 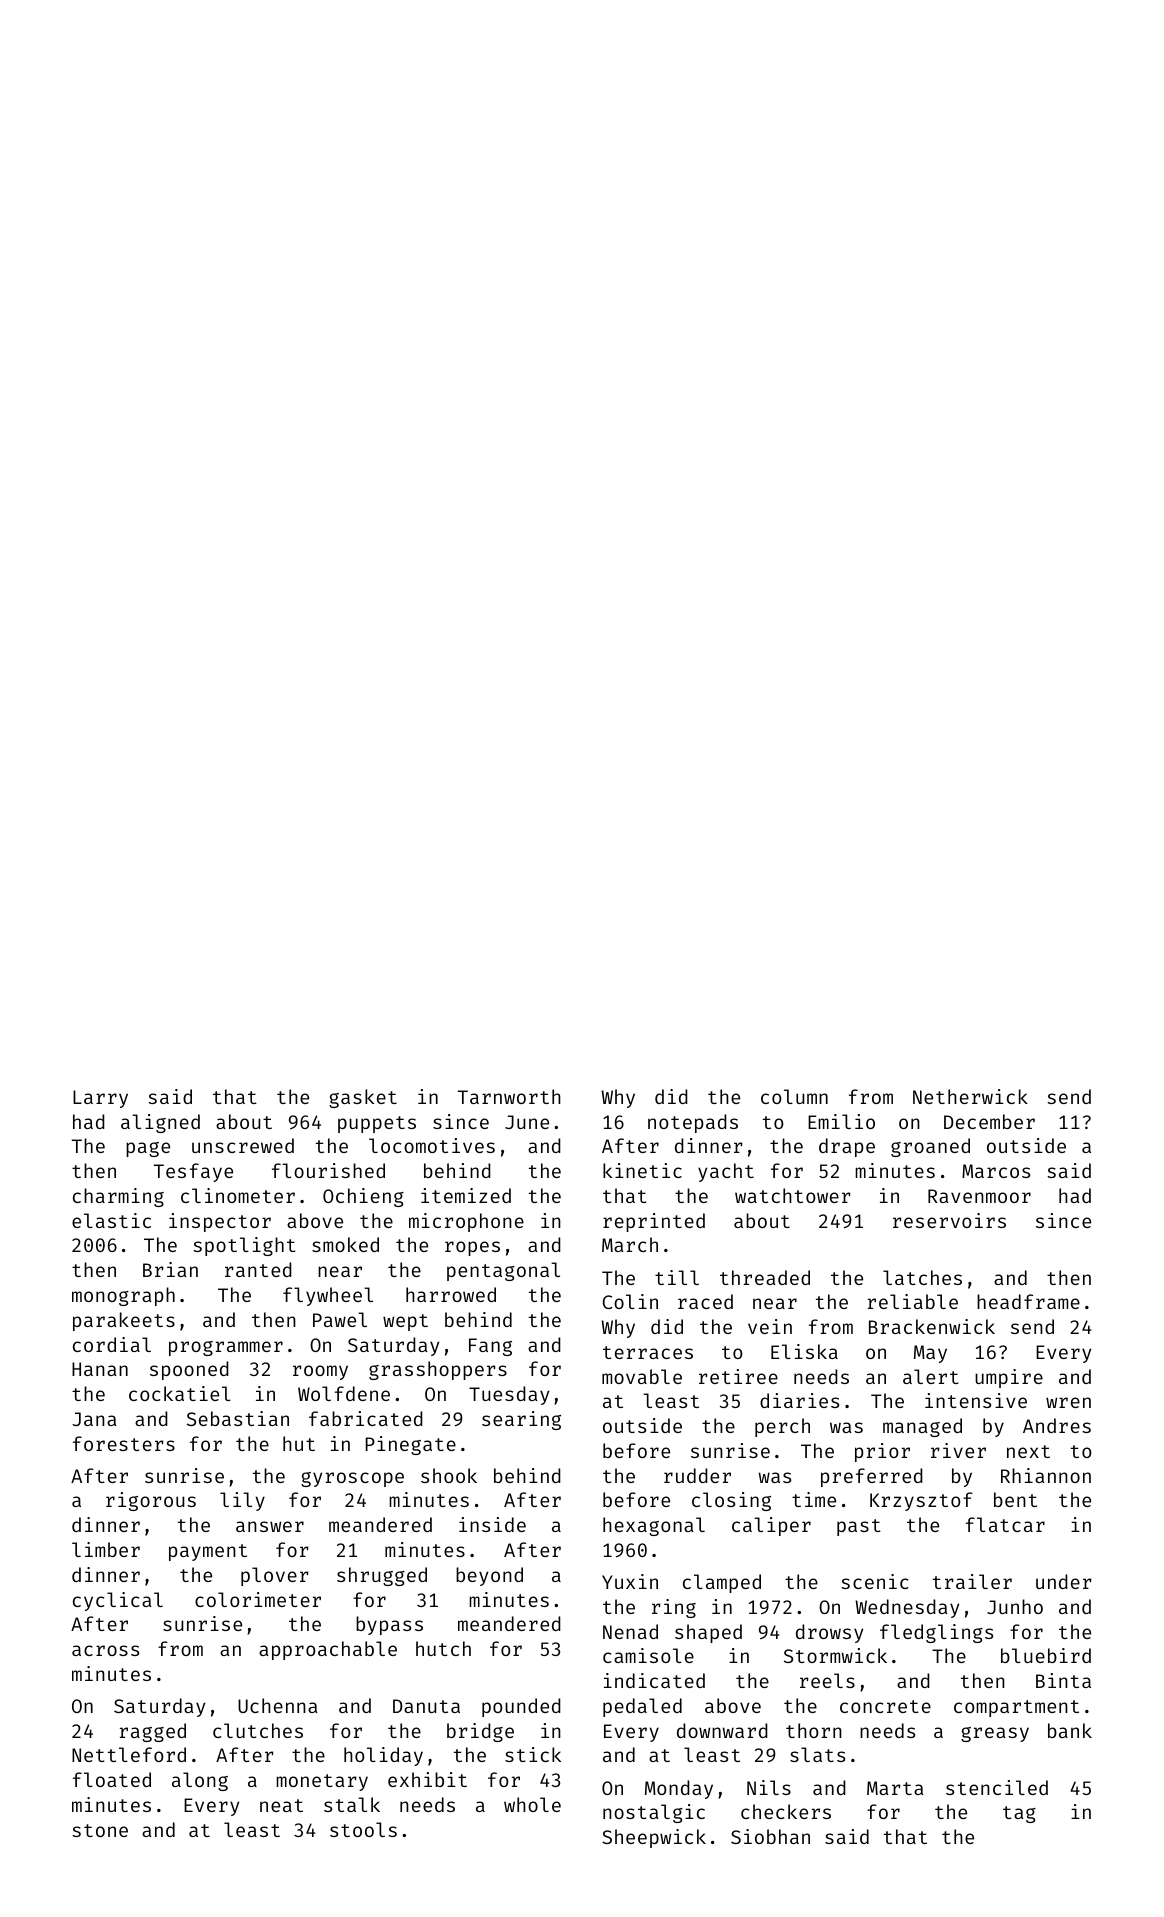 What do you see at coordinates (921, 1501) in the screenshot?
I see `Krzysztof` at bounding box center [921, 1501].
